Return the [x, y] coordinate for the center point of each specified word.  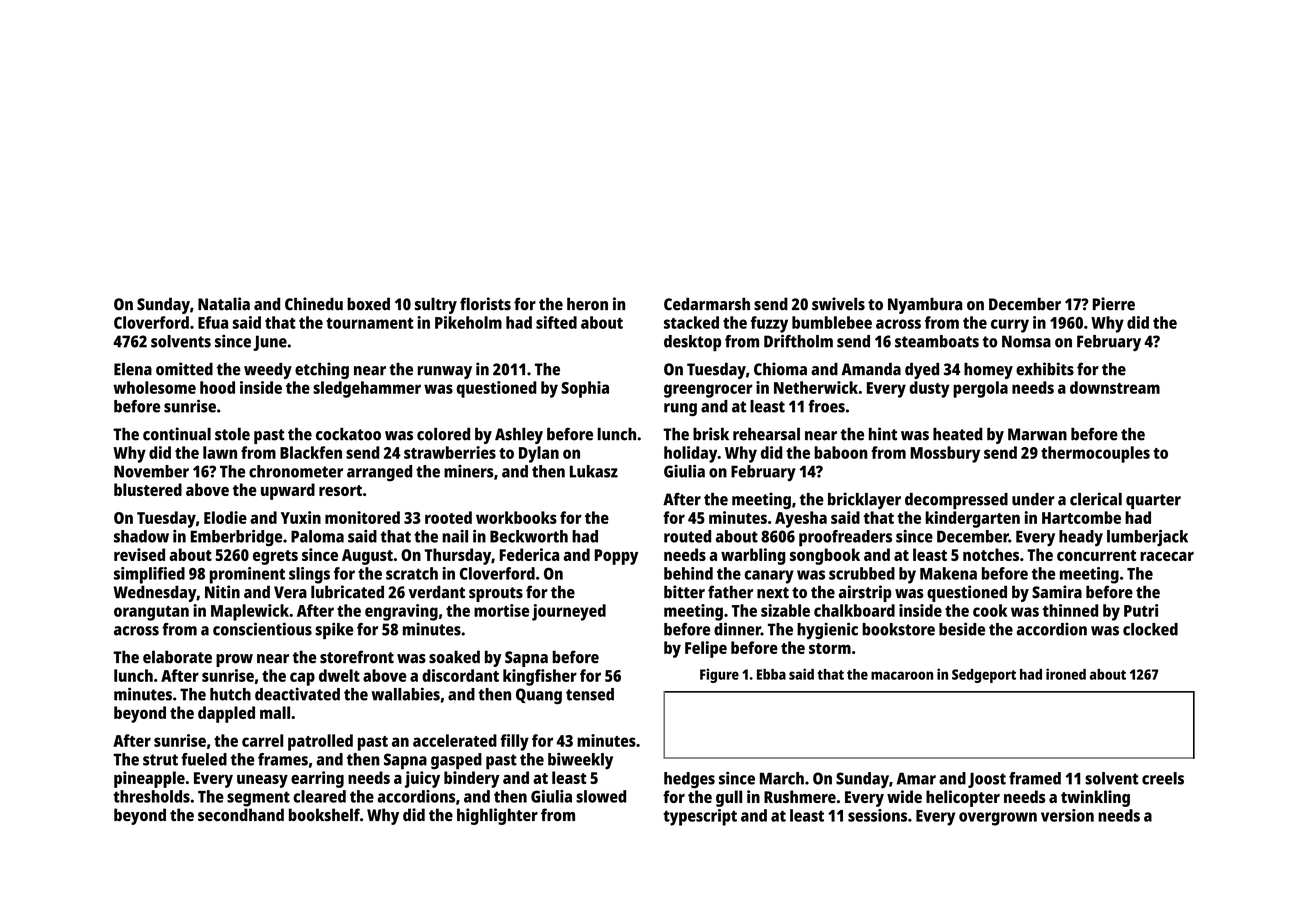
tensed [590, 694]
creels [1163, 778]
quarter [1153, 501]
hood [217, 387]
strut [160, 760]
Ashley [519, 436]
